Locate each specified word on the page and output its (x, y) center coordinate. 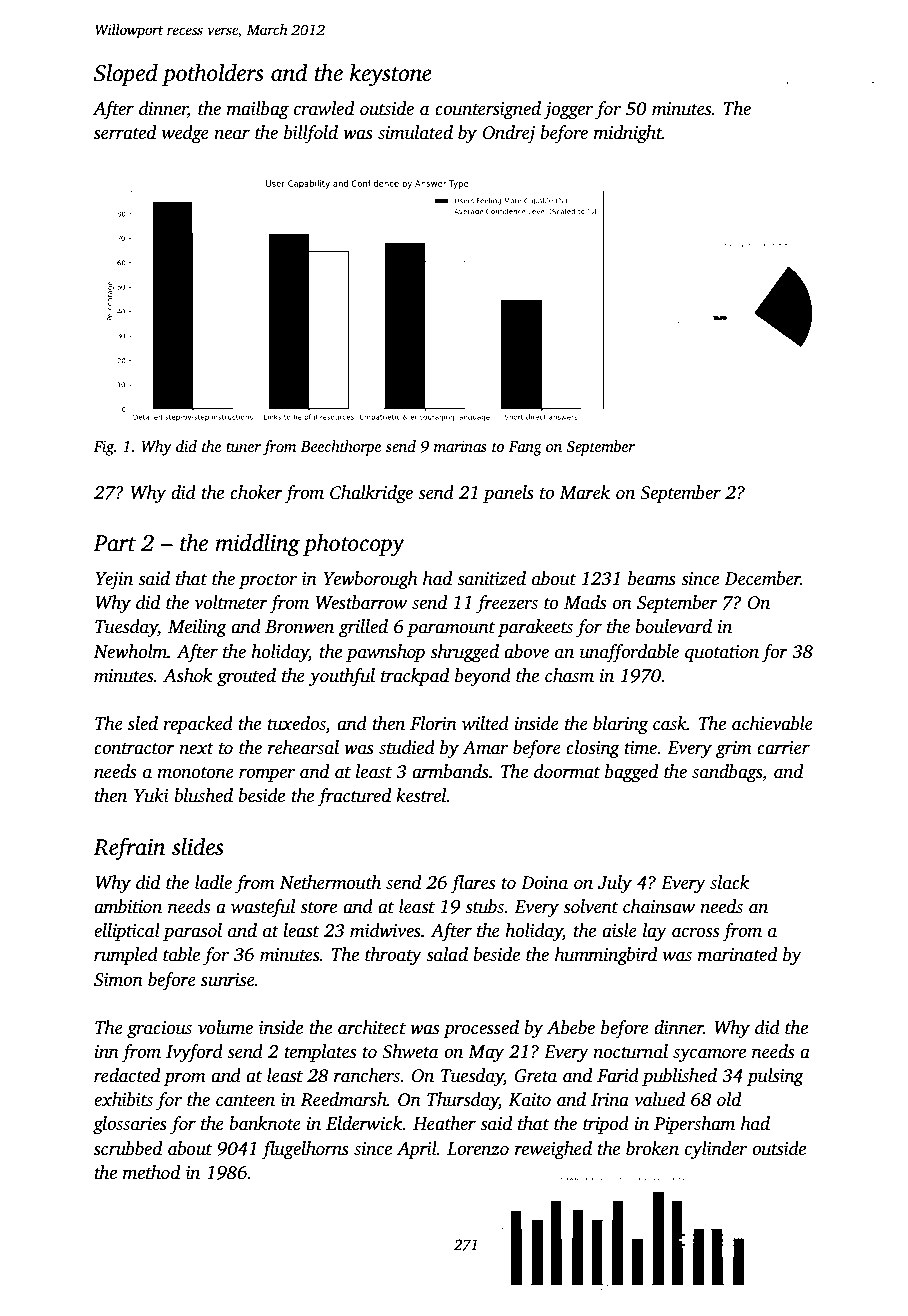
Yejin (114, 580)
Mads (585, 602)
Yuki (151, 795)
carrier (783, 748)
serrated (125, 132)
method (151, 1172)
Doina (544, 883)
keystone (391, 75)
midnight (628, 134)
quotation (722, 653)
